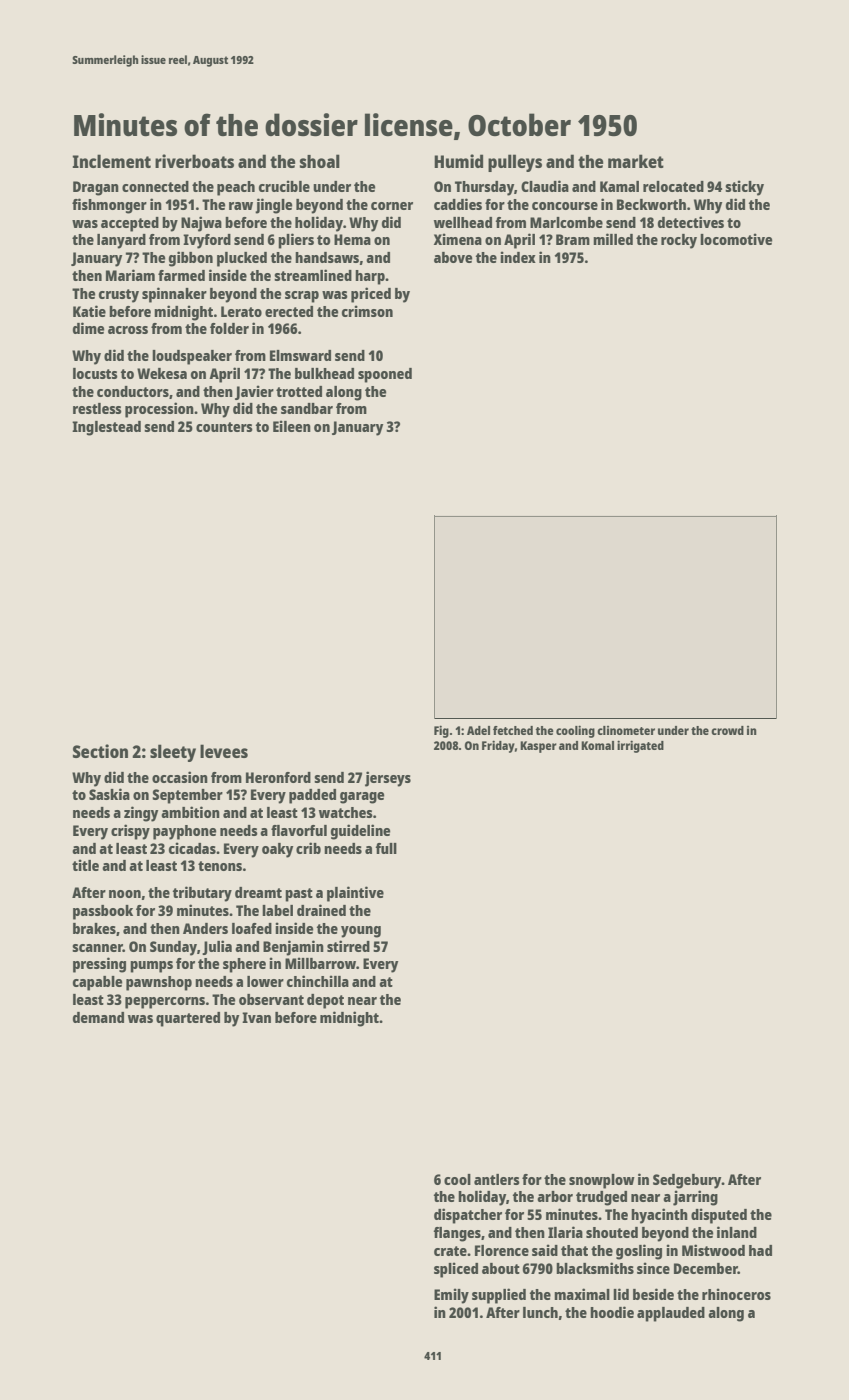  Describe the element at coordinates (451, 1296) in the screenshot. I see `Emily` at that location.
